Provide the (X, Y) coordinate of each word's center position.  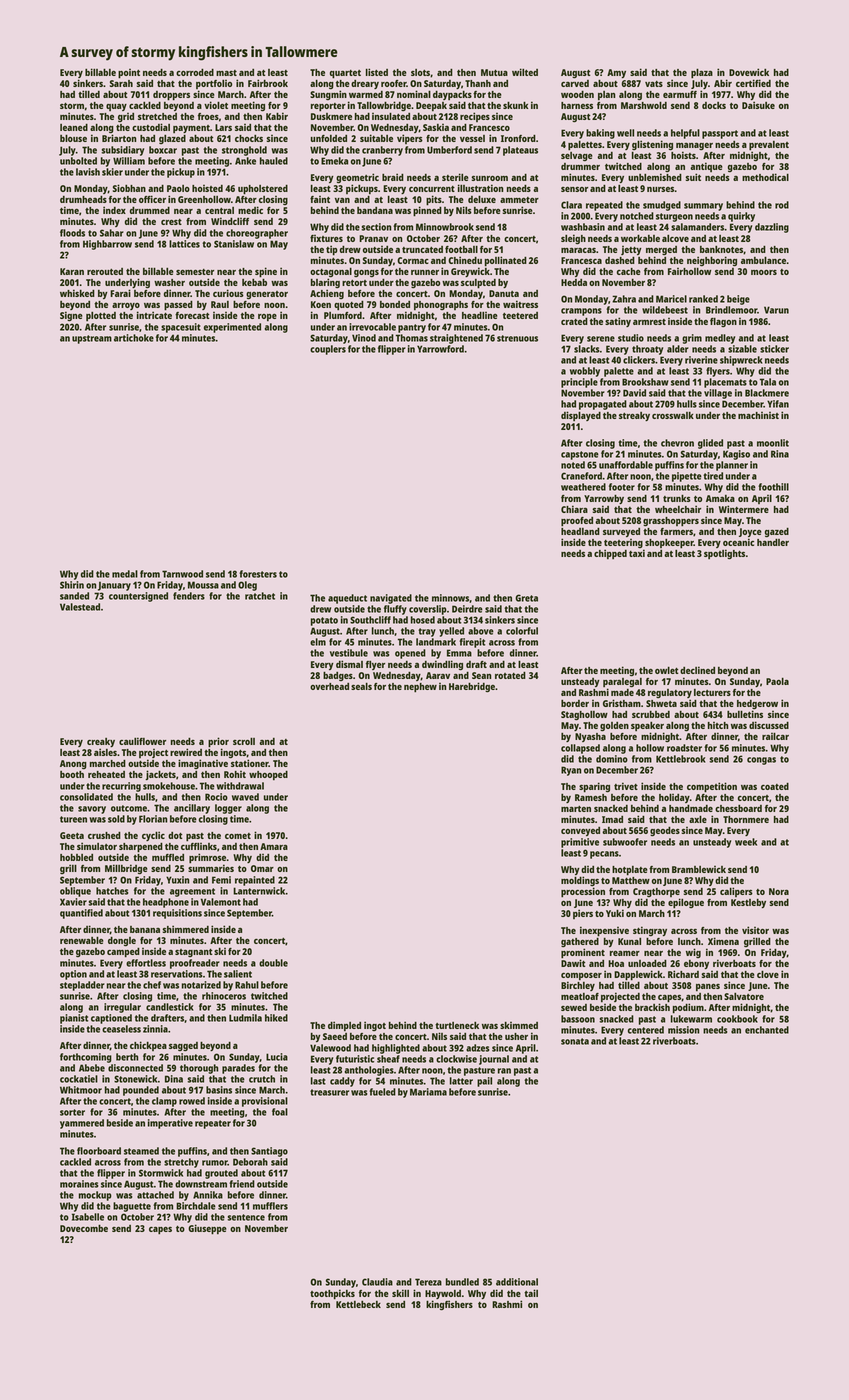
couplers (328, 350)
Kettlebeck (358, 1304)
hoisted (207, 188)
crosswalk (673, 415)
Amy (616, 73)
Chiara (574, 509)
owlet (666, 670)
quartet (345, 74)
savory (92, 810)
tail (531, 1293)
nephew (420, 688)
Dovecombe (84, 1228)
